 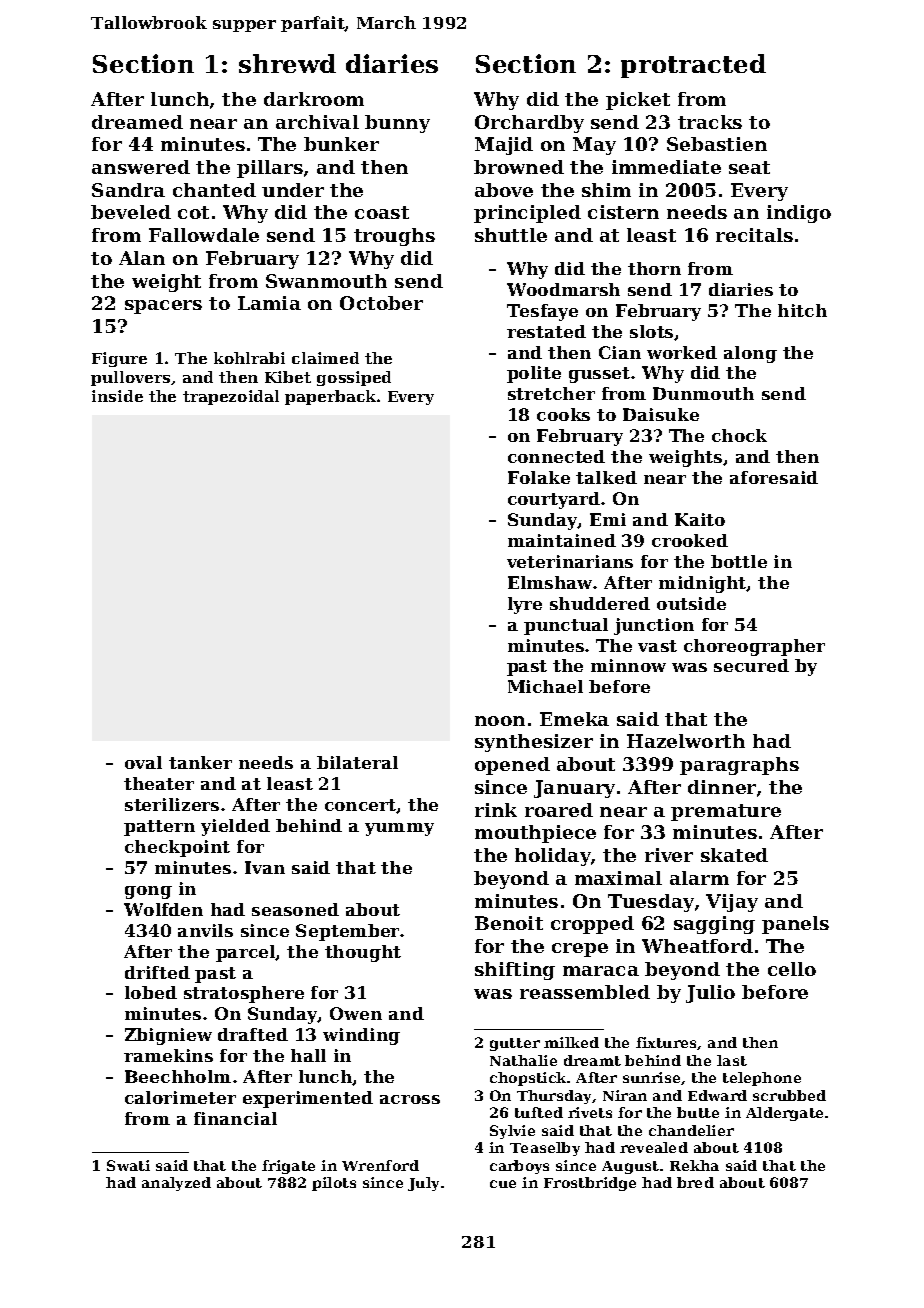 I want to click on pullovers, so click(x=130, y=378).
